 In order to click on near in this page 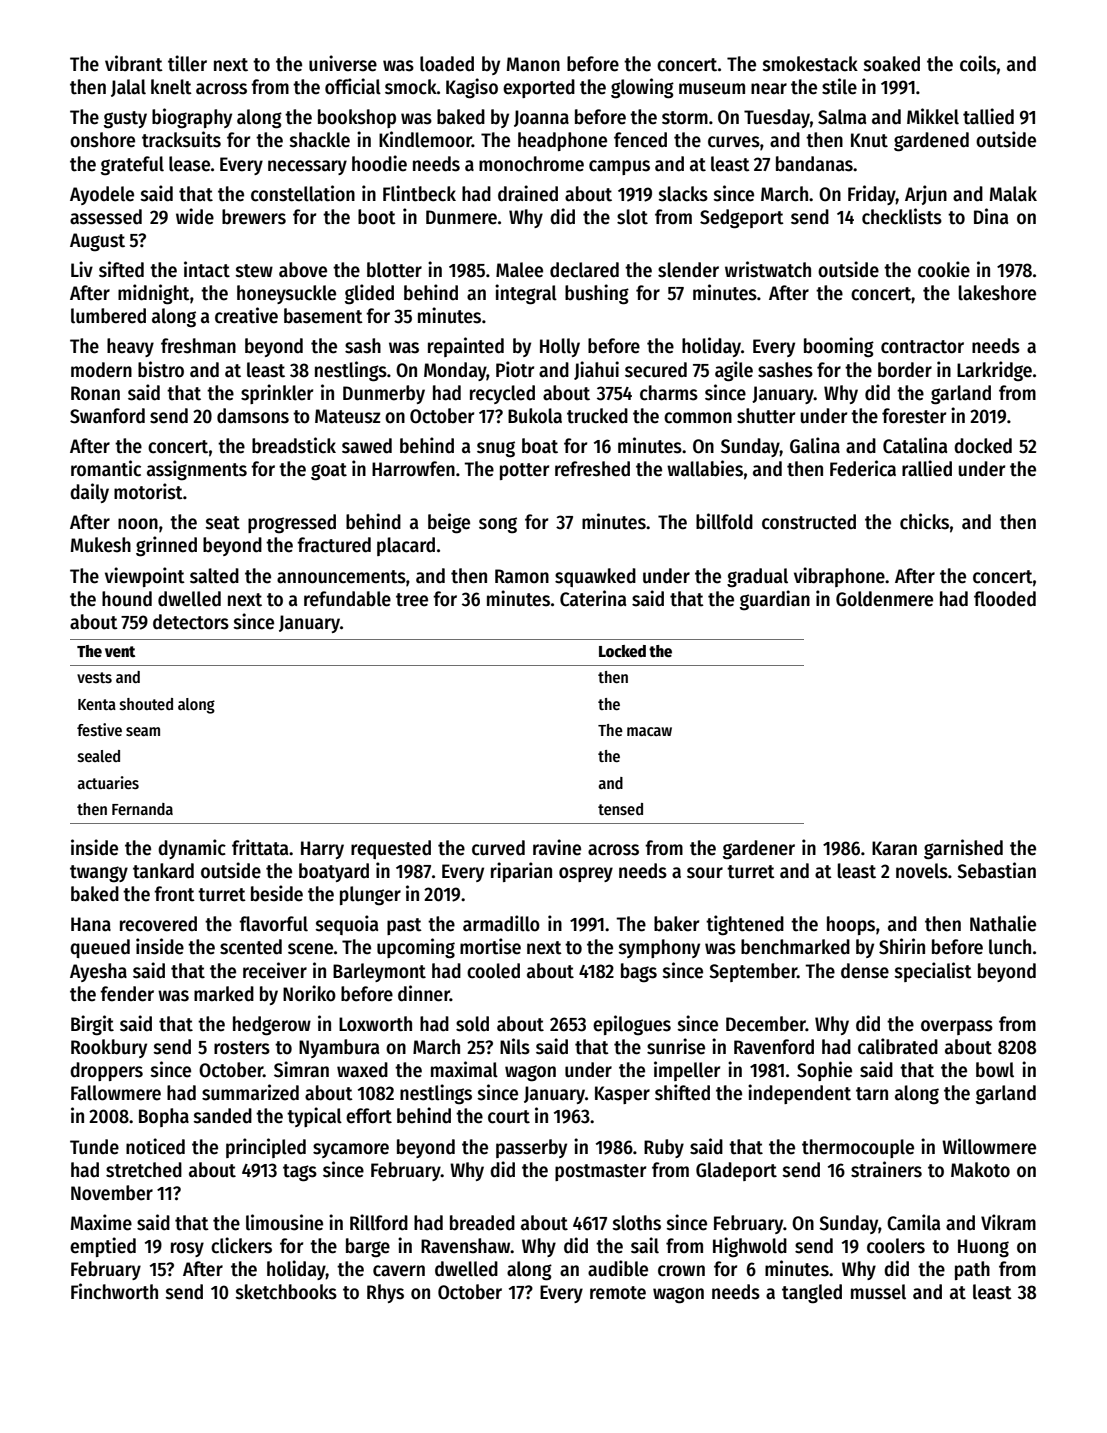, I will do `click(769, 89)`.
